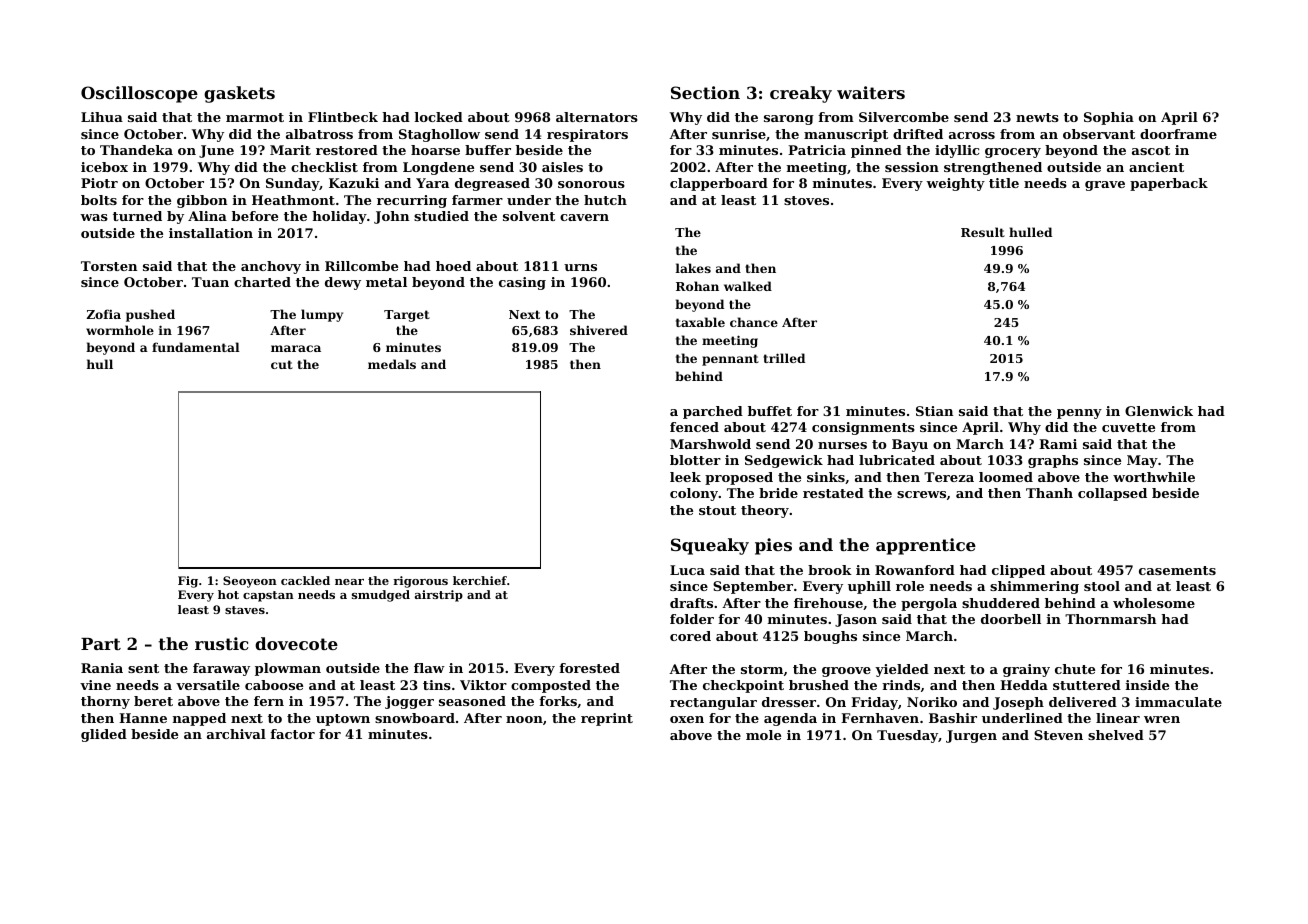 This screenshot has width=1308, height=924. I want to click on penny, so click(1079, 414).
